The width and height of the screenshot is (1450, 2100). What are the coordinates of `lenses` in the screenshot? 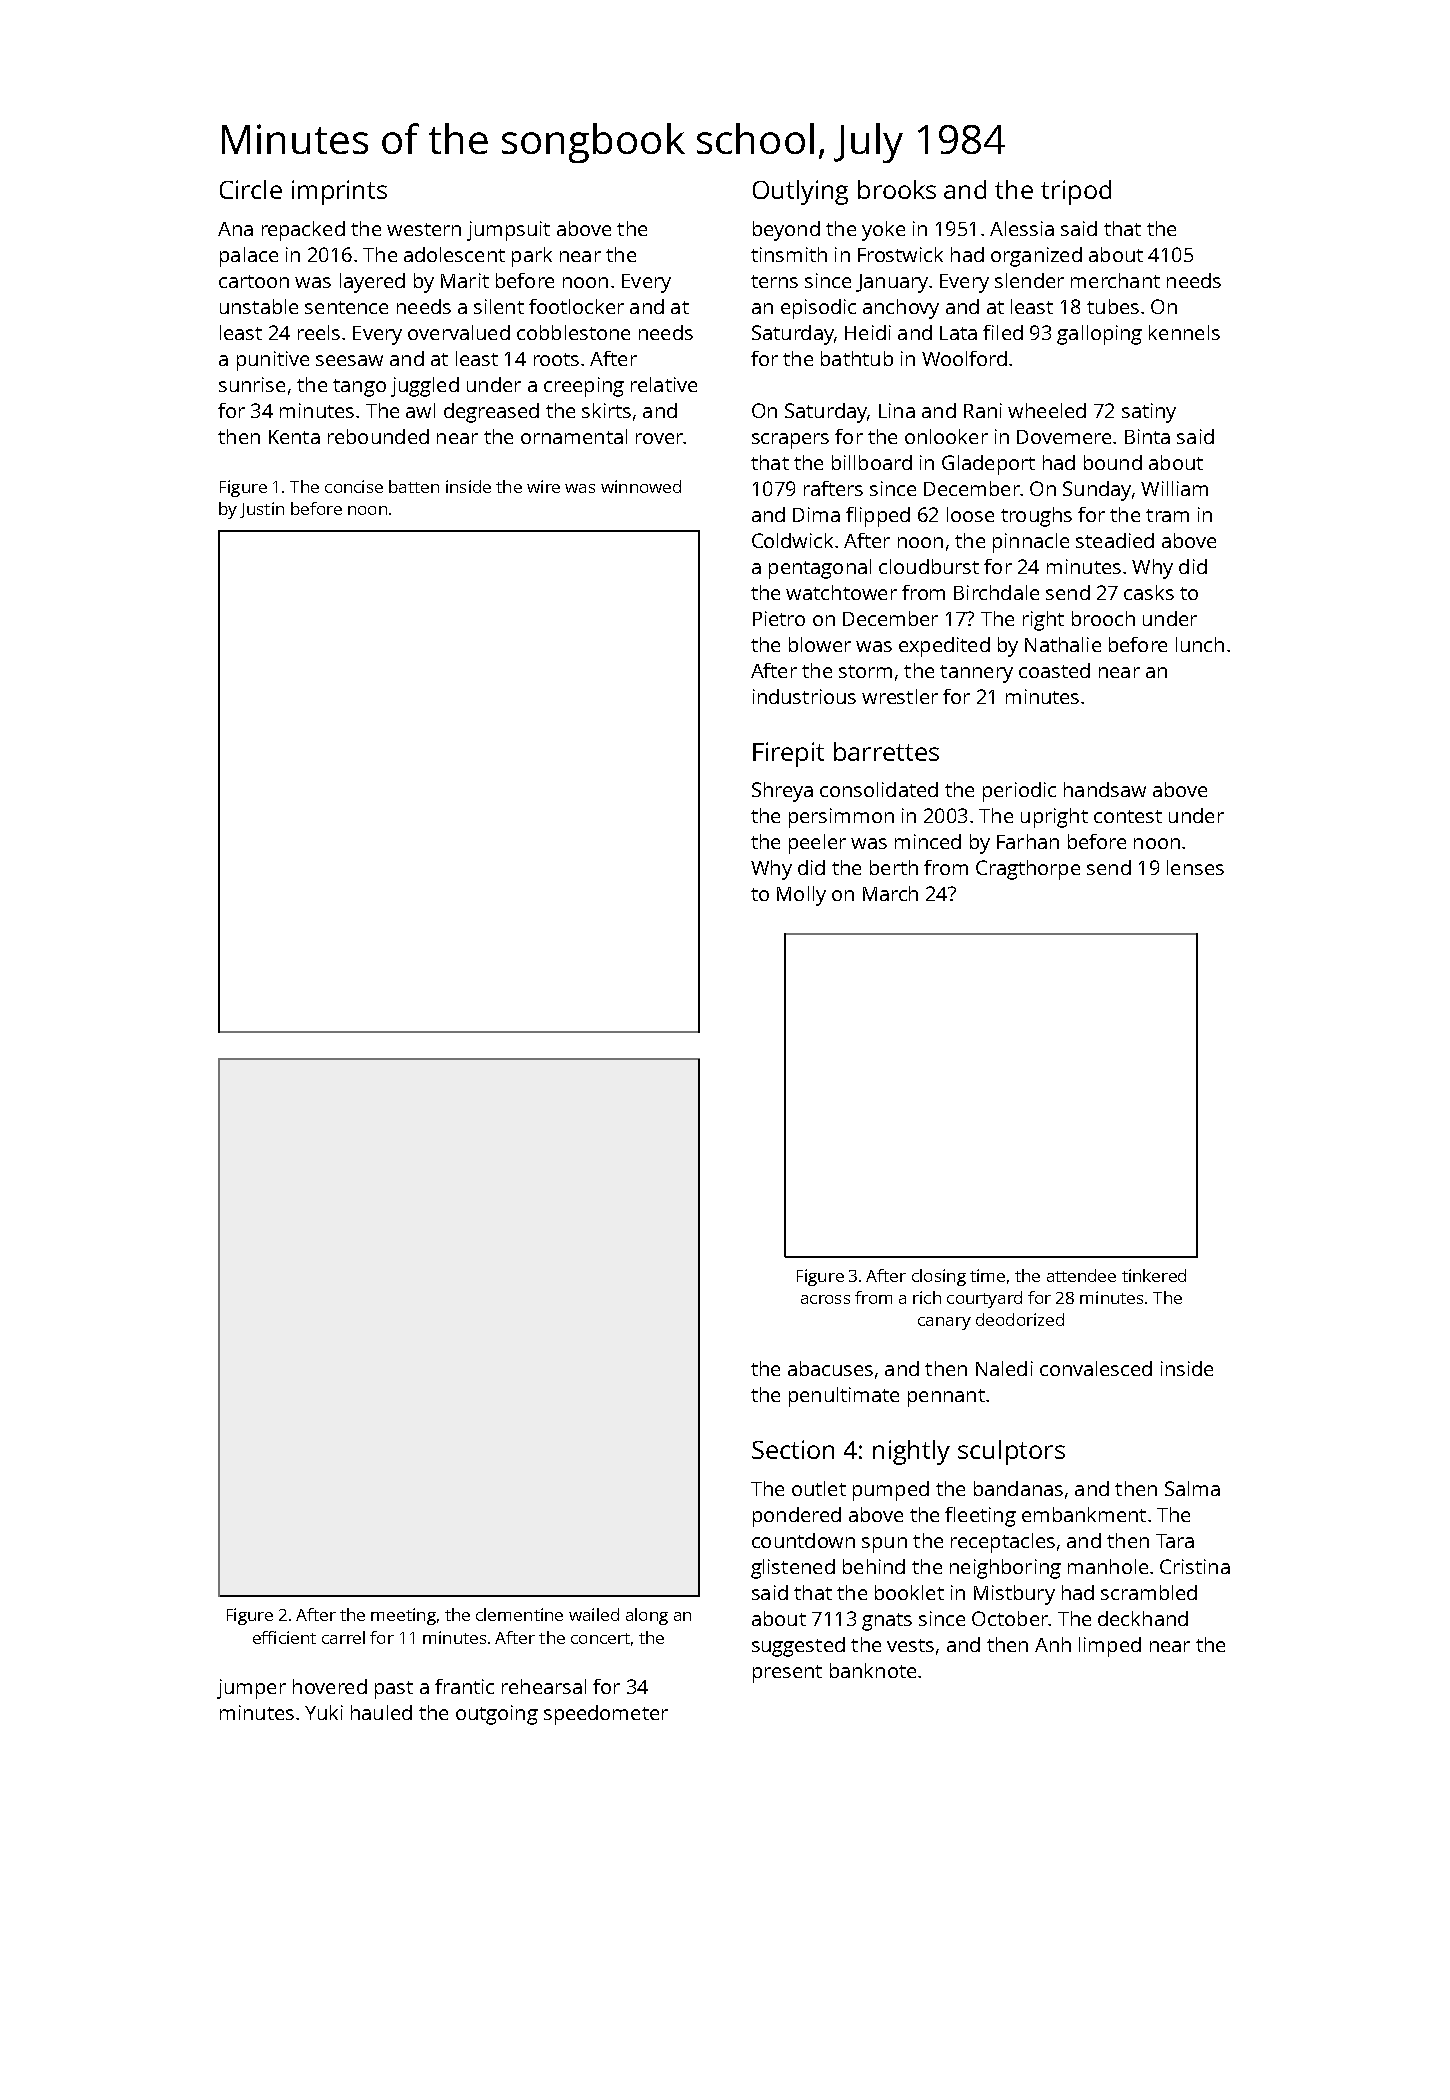 It's located at (1195, 867).
